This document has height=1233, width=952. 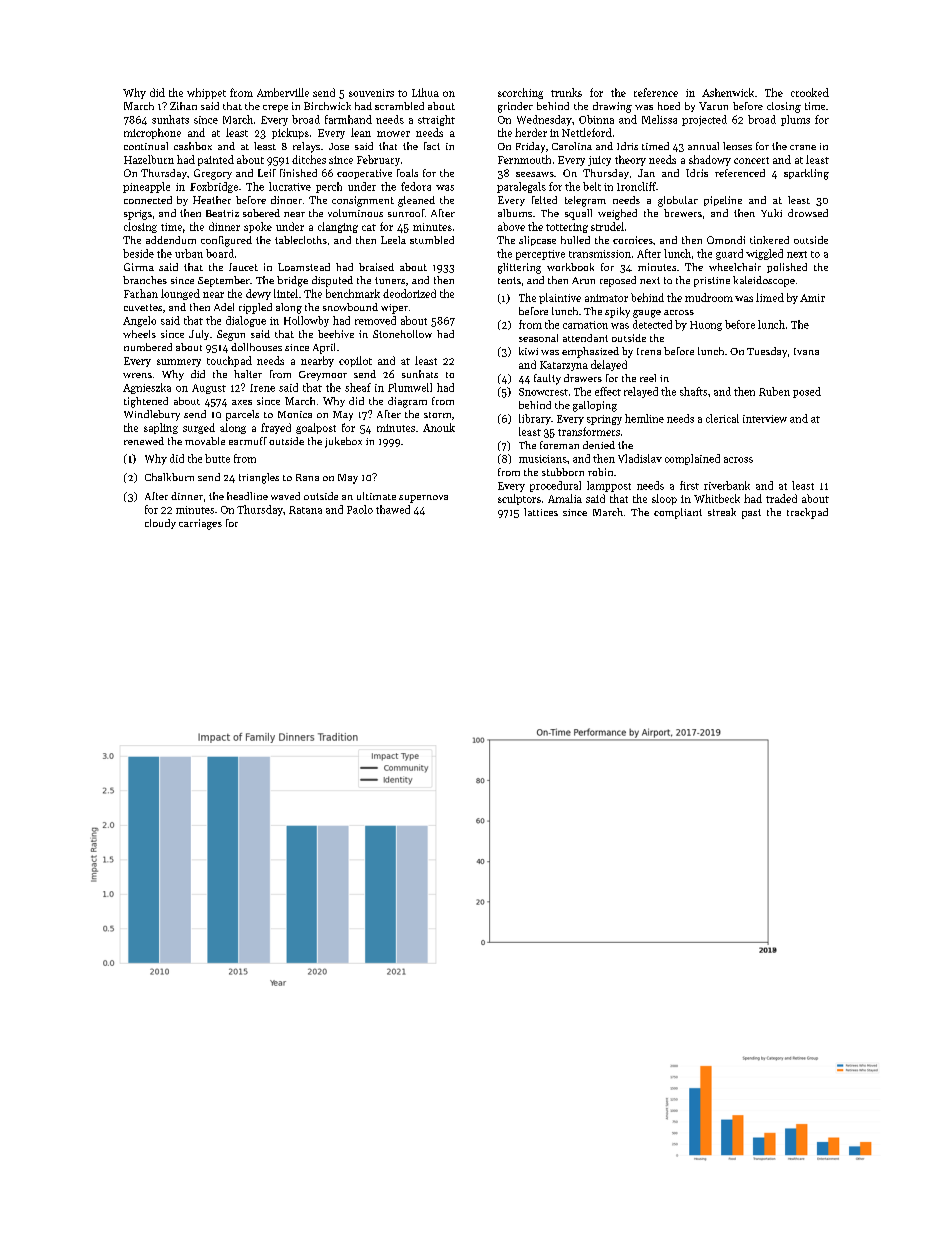 I want to click on plums, so click(x=795, y=120).
